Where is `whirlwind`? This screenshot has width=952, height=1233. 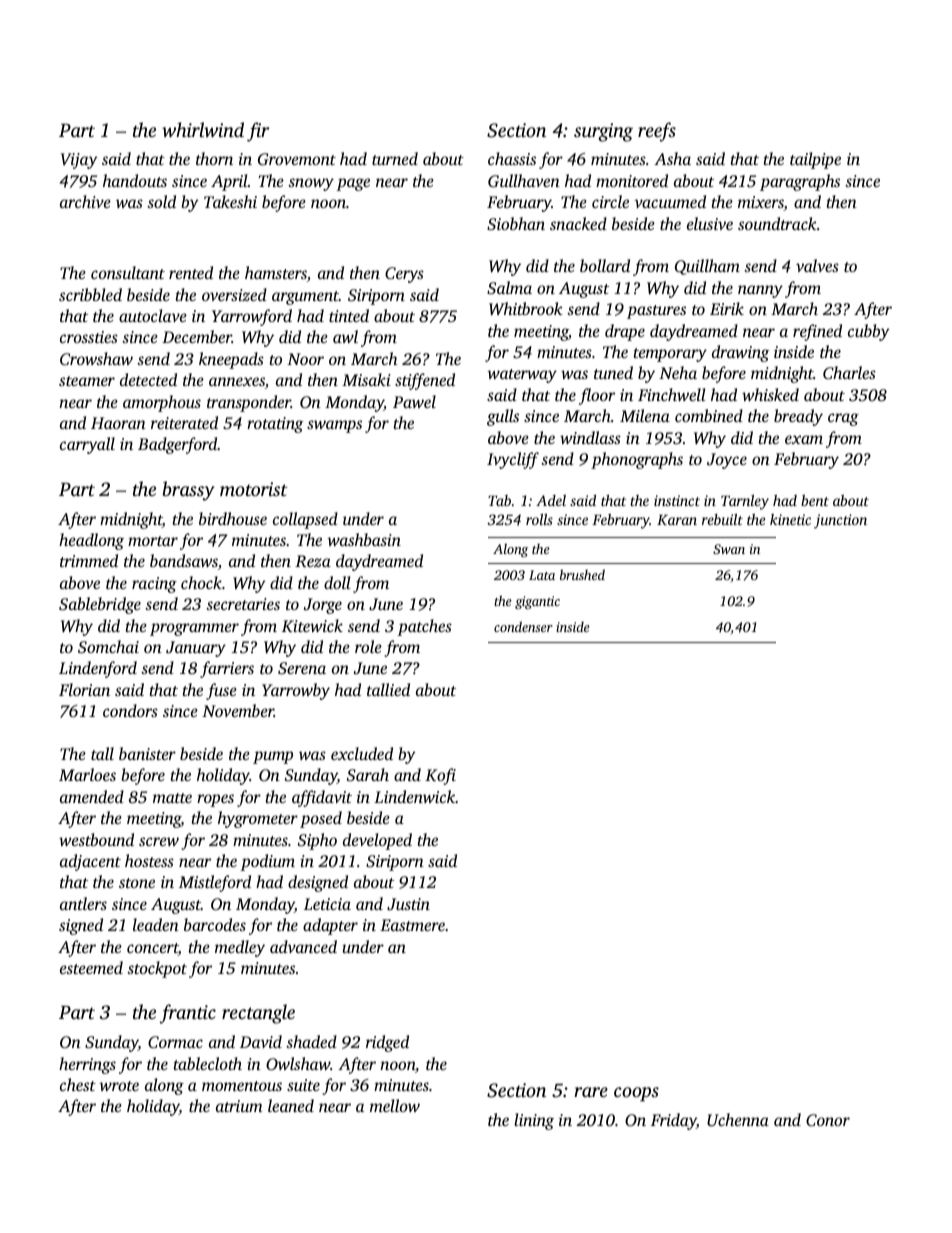
whirlwind is located at coordinates (203, 129).
